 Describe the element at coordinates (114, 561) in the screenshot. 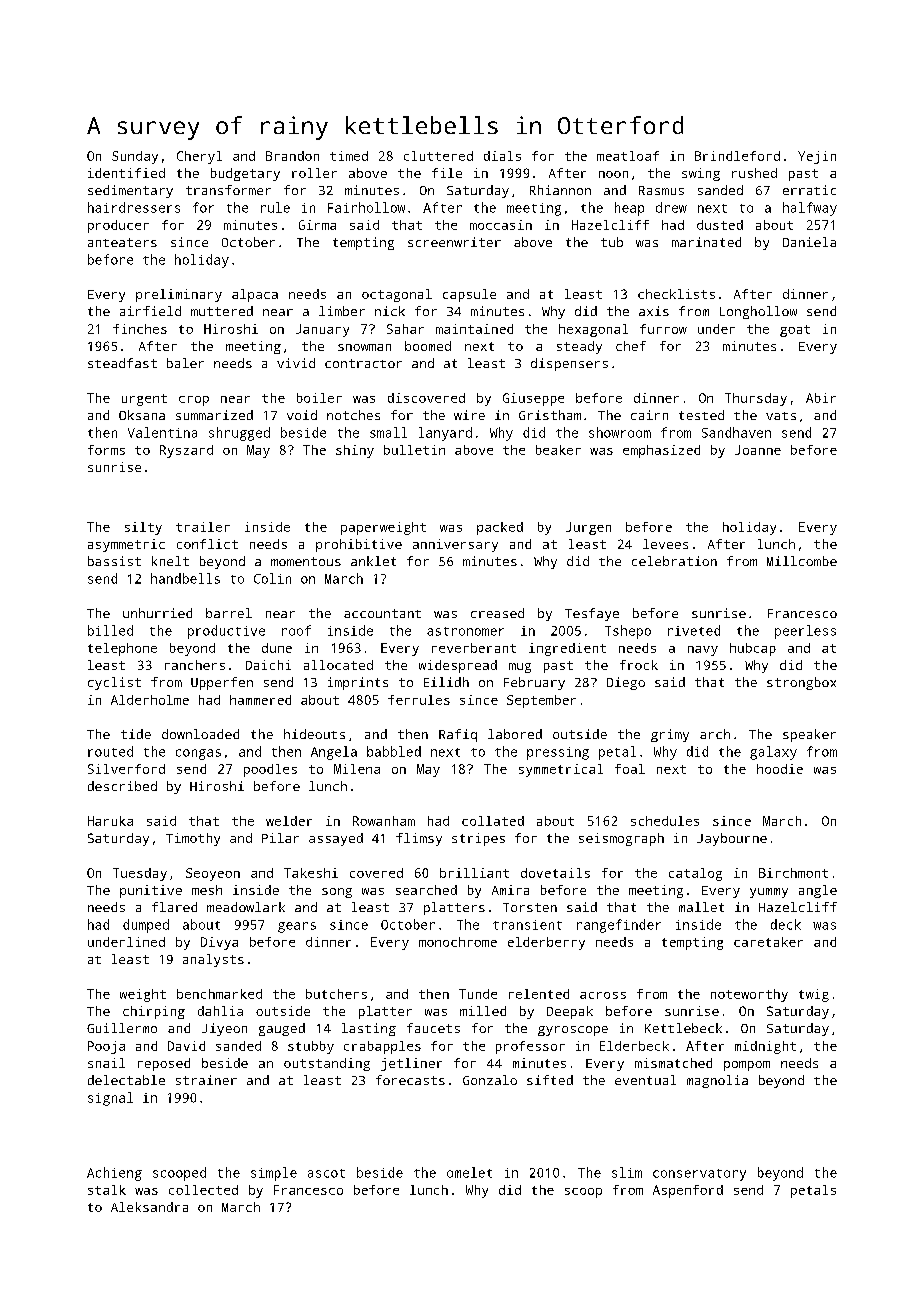

I see `bassist` at that location.
